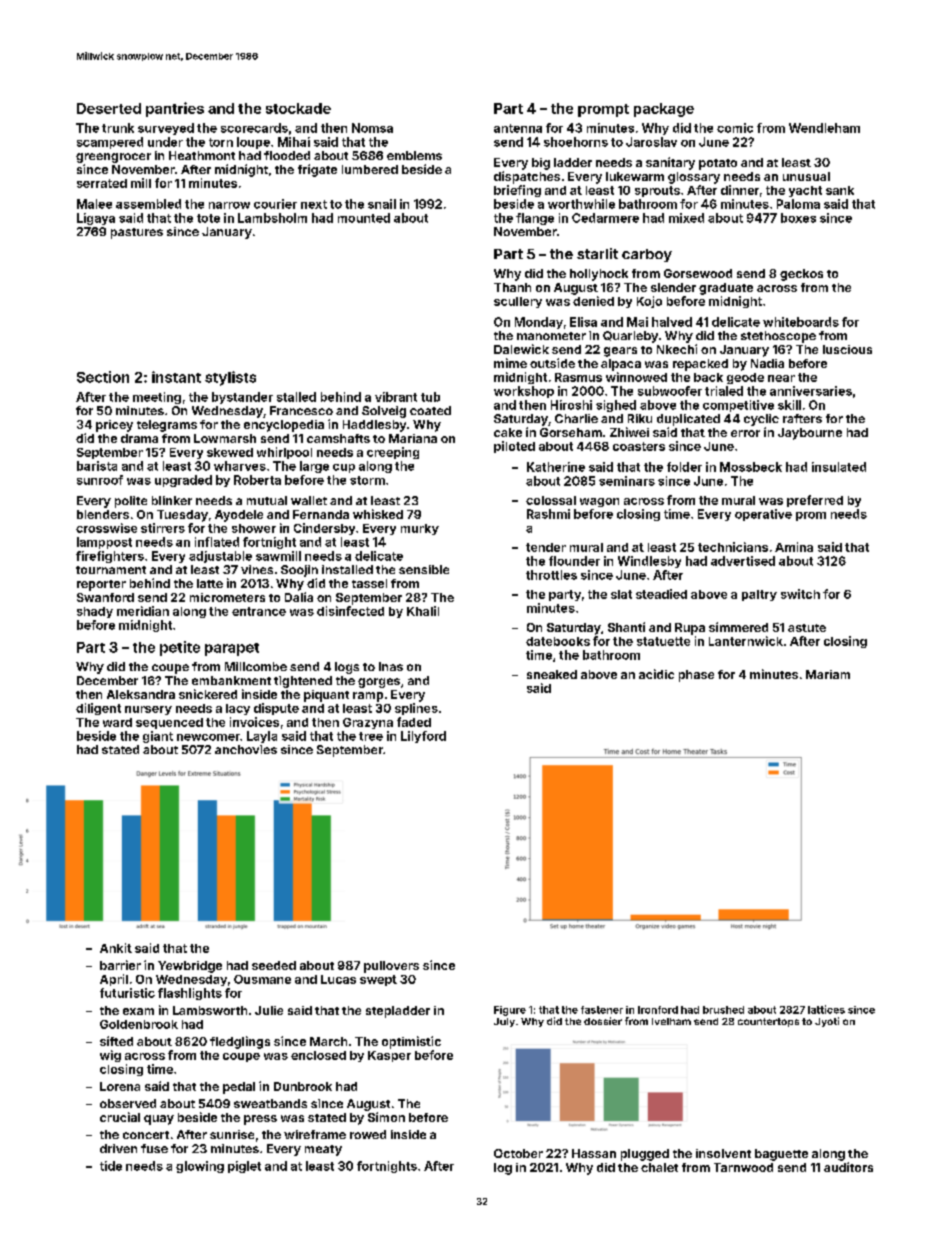 The image size is (952, 1233). What do you see at coordinates (696, 676) in the screenshot?
I see `phase` at bounding box center [696, 676].
